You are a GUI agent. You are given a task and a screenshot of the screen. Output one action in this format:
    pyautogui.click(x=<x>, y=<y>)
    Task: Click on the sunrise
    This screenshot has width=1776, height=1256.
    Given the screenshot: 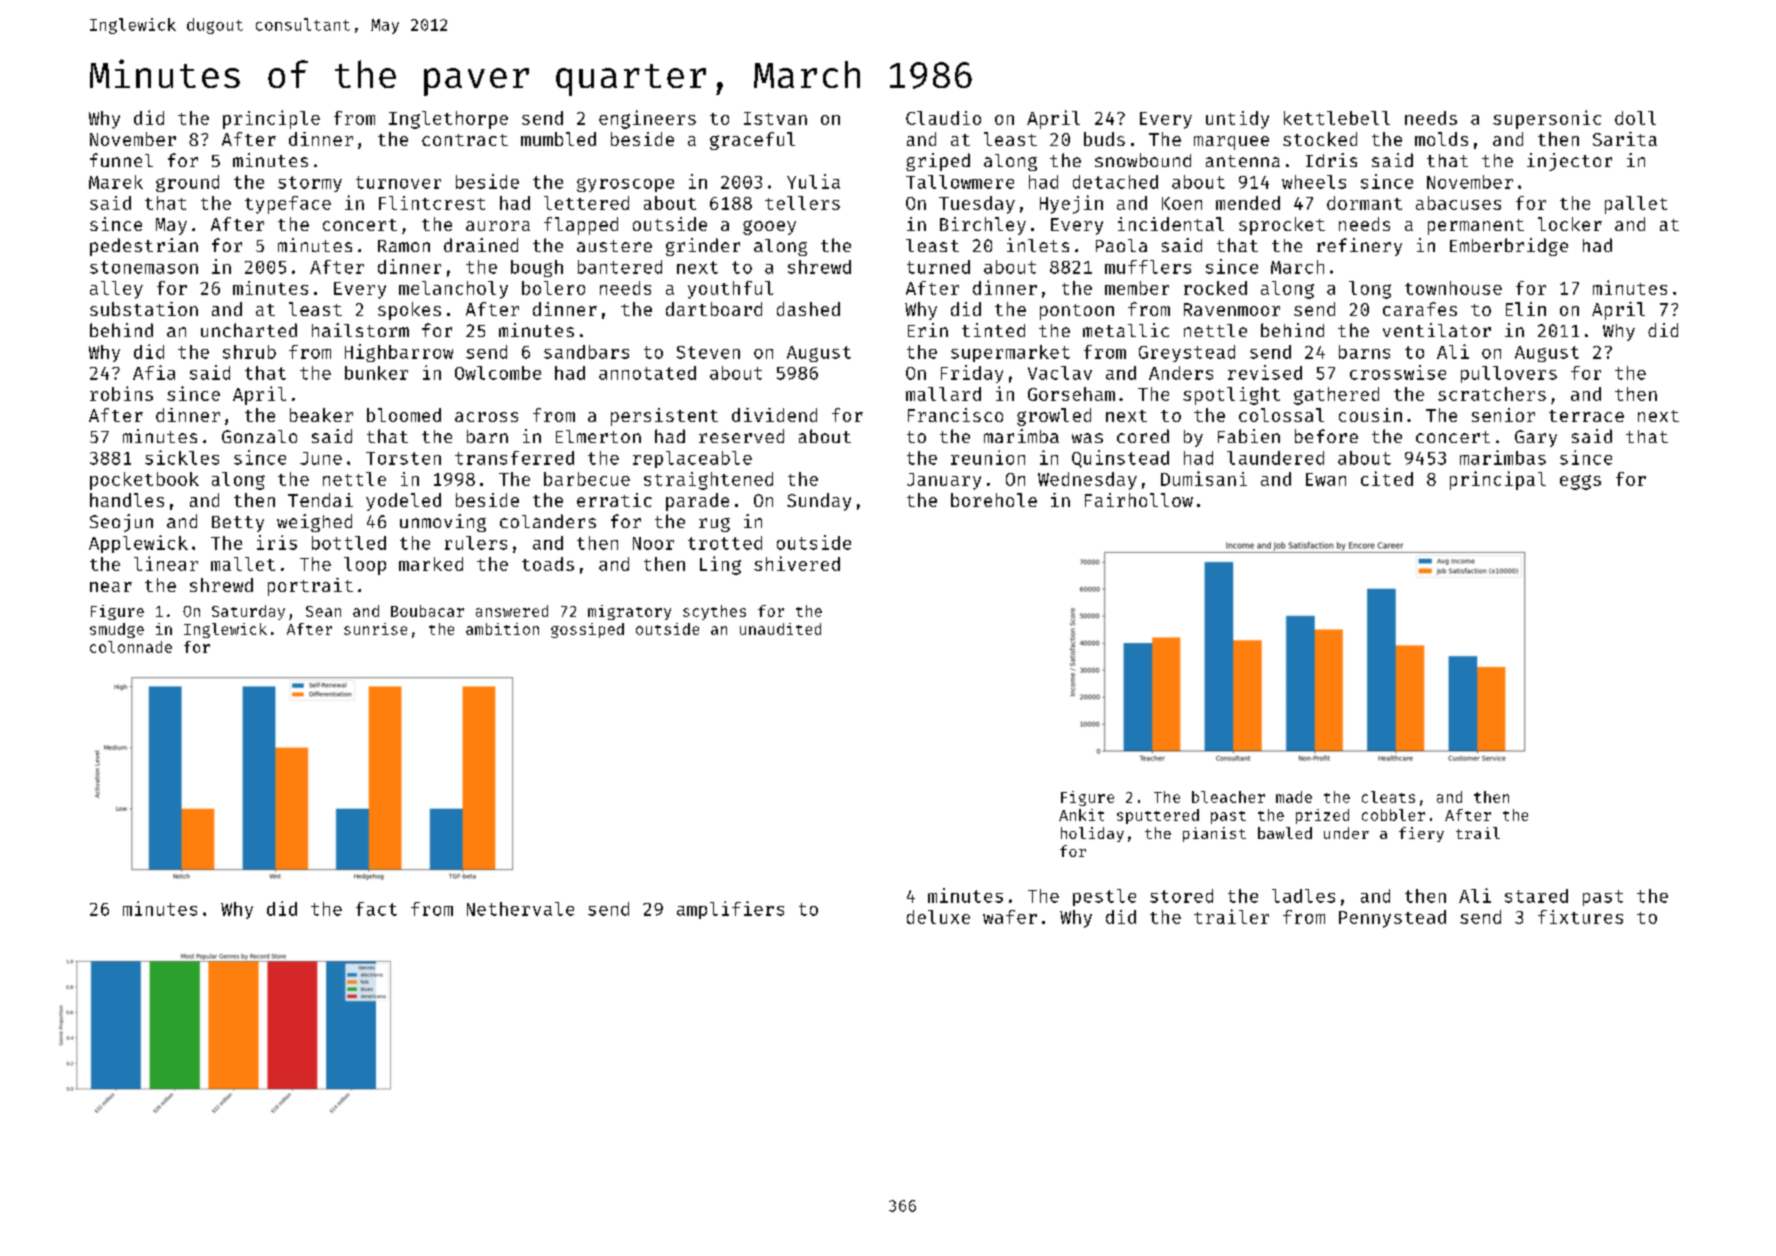 What is the action you would take?
    pyautogui.click(x=375, y=629)
